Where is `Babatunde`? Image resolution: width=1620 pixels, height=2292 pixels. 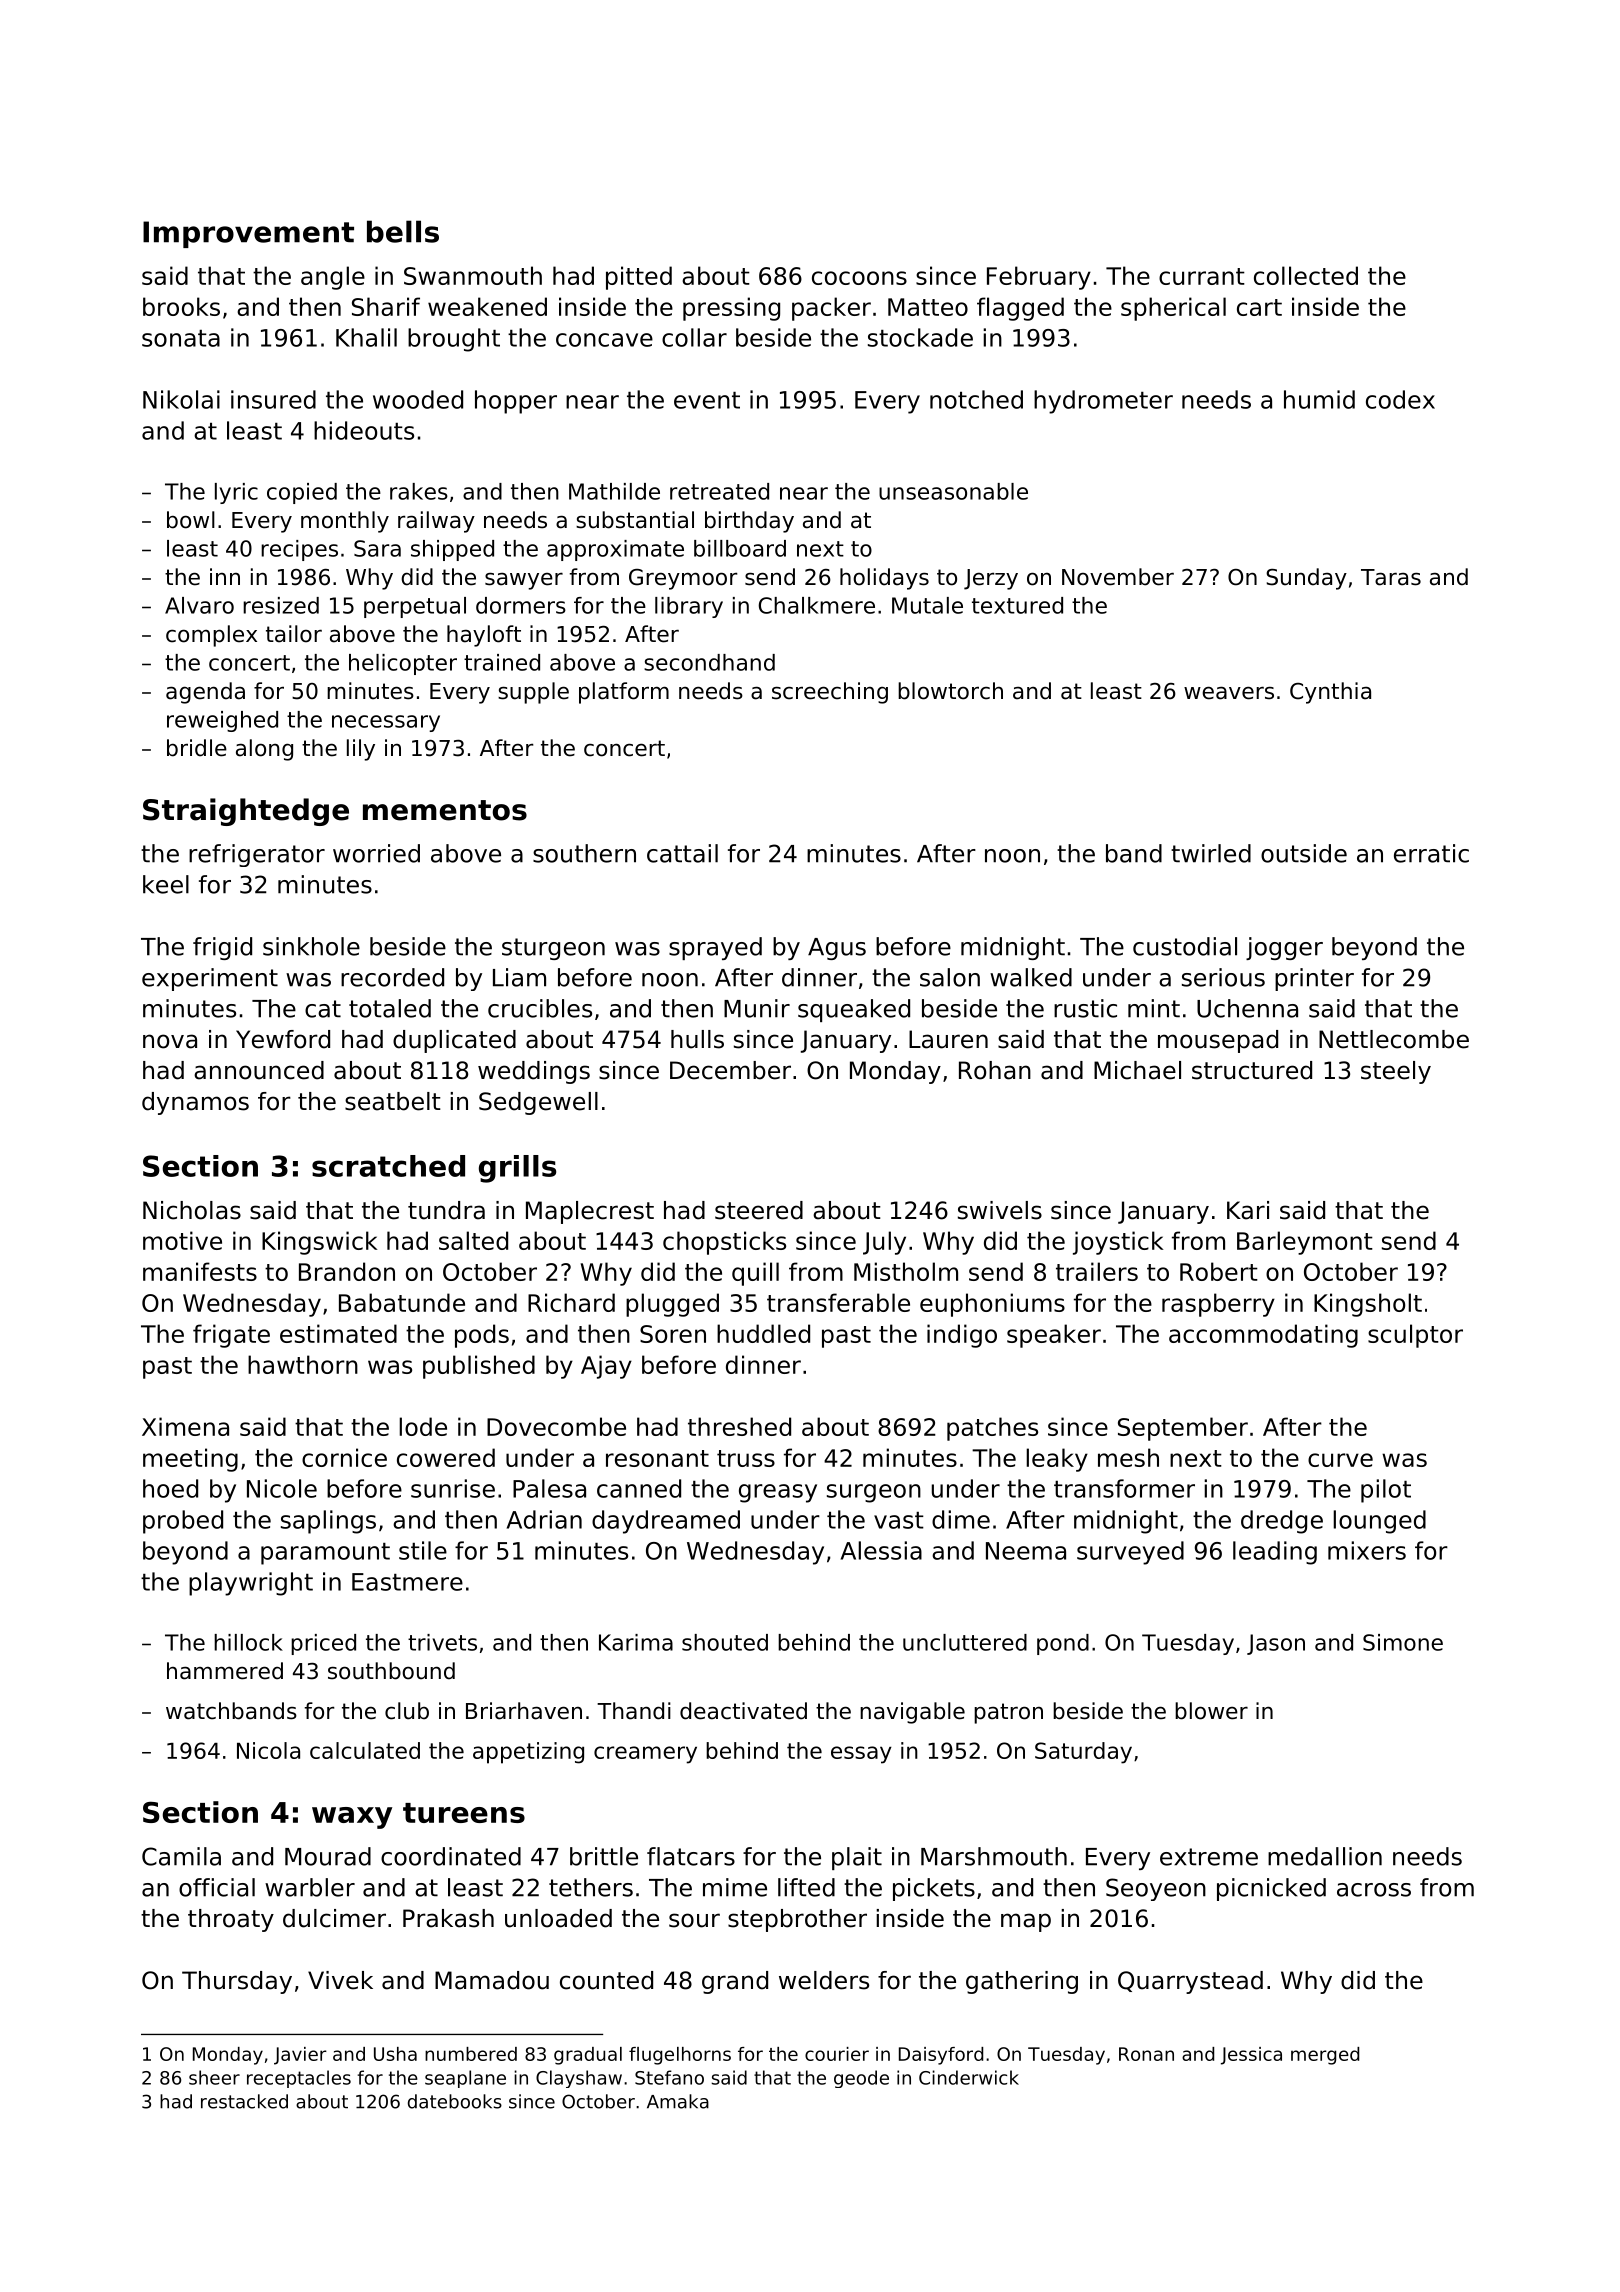 Babatunde is located at coordinates (402, 1302).
